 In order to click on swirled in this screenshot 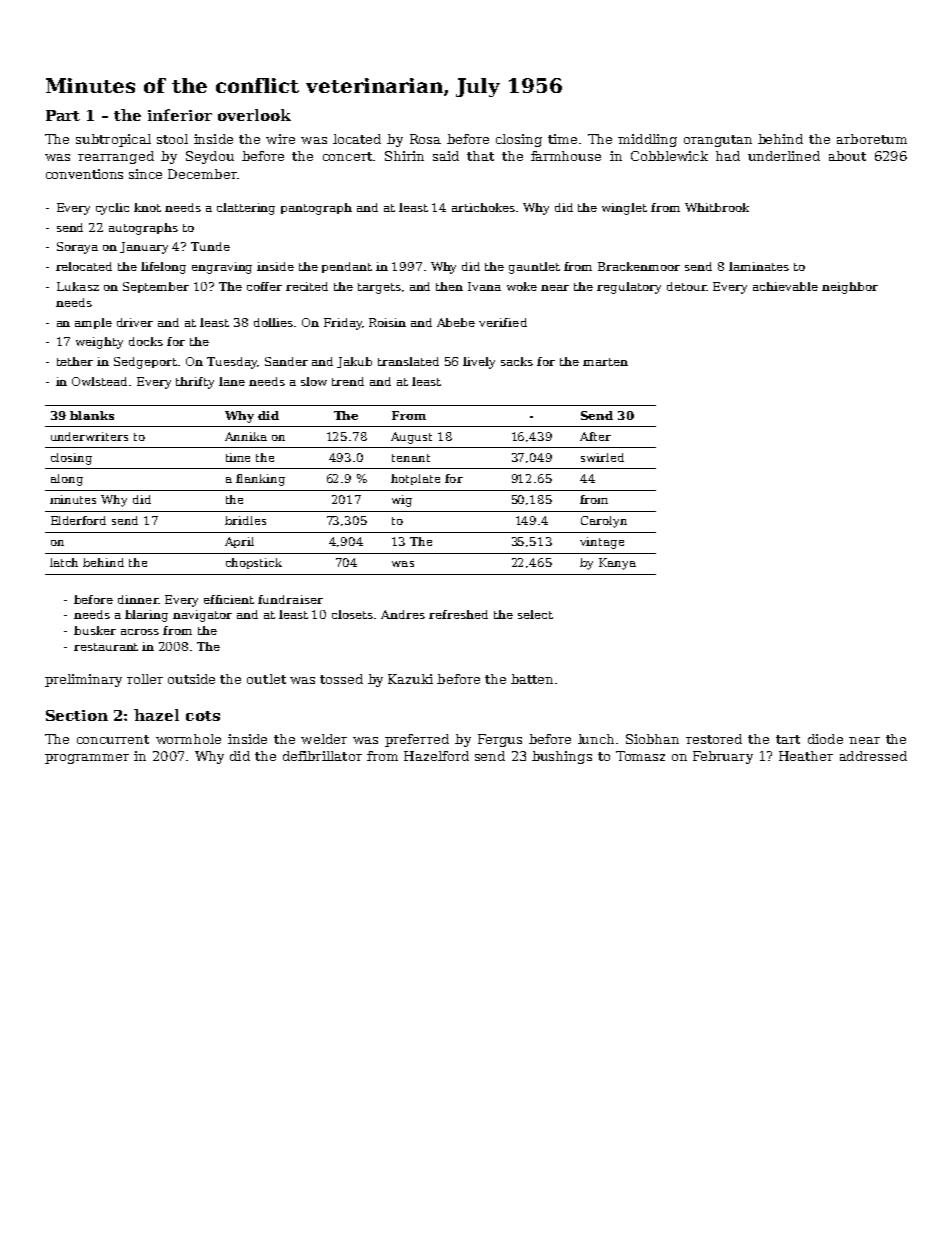, I will do `click(602, 457)`.
